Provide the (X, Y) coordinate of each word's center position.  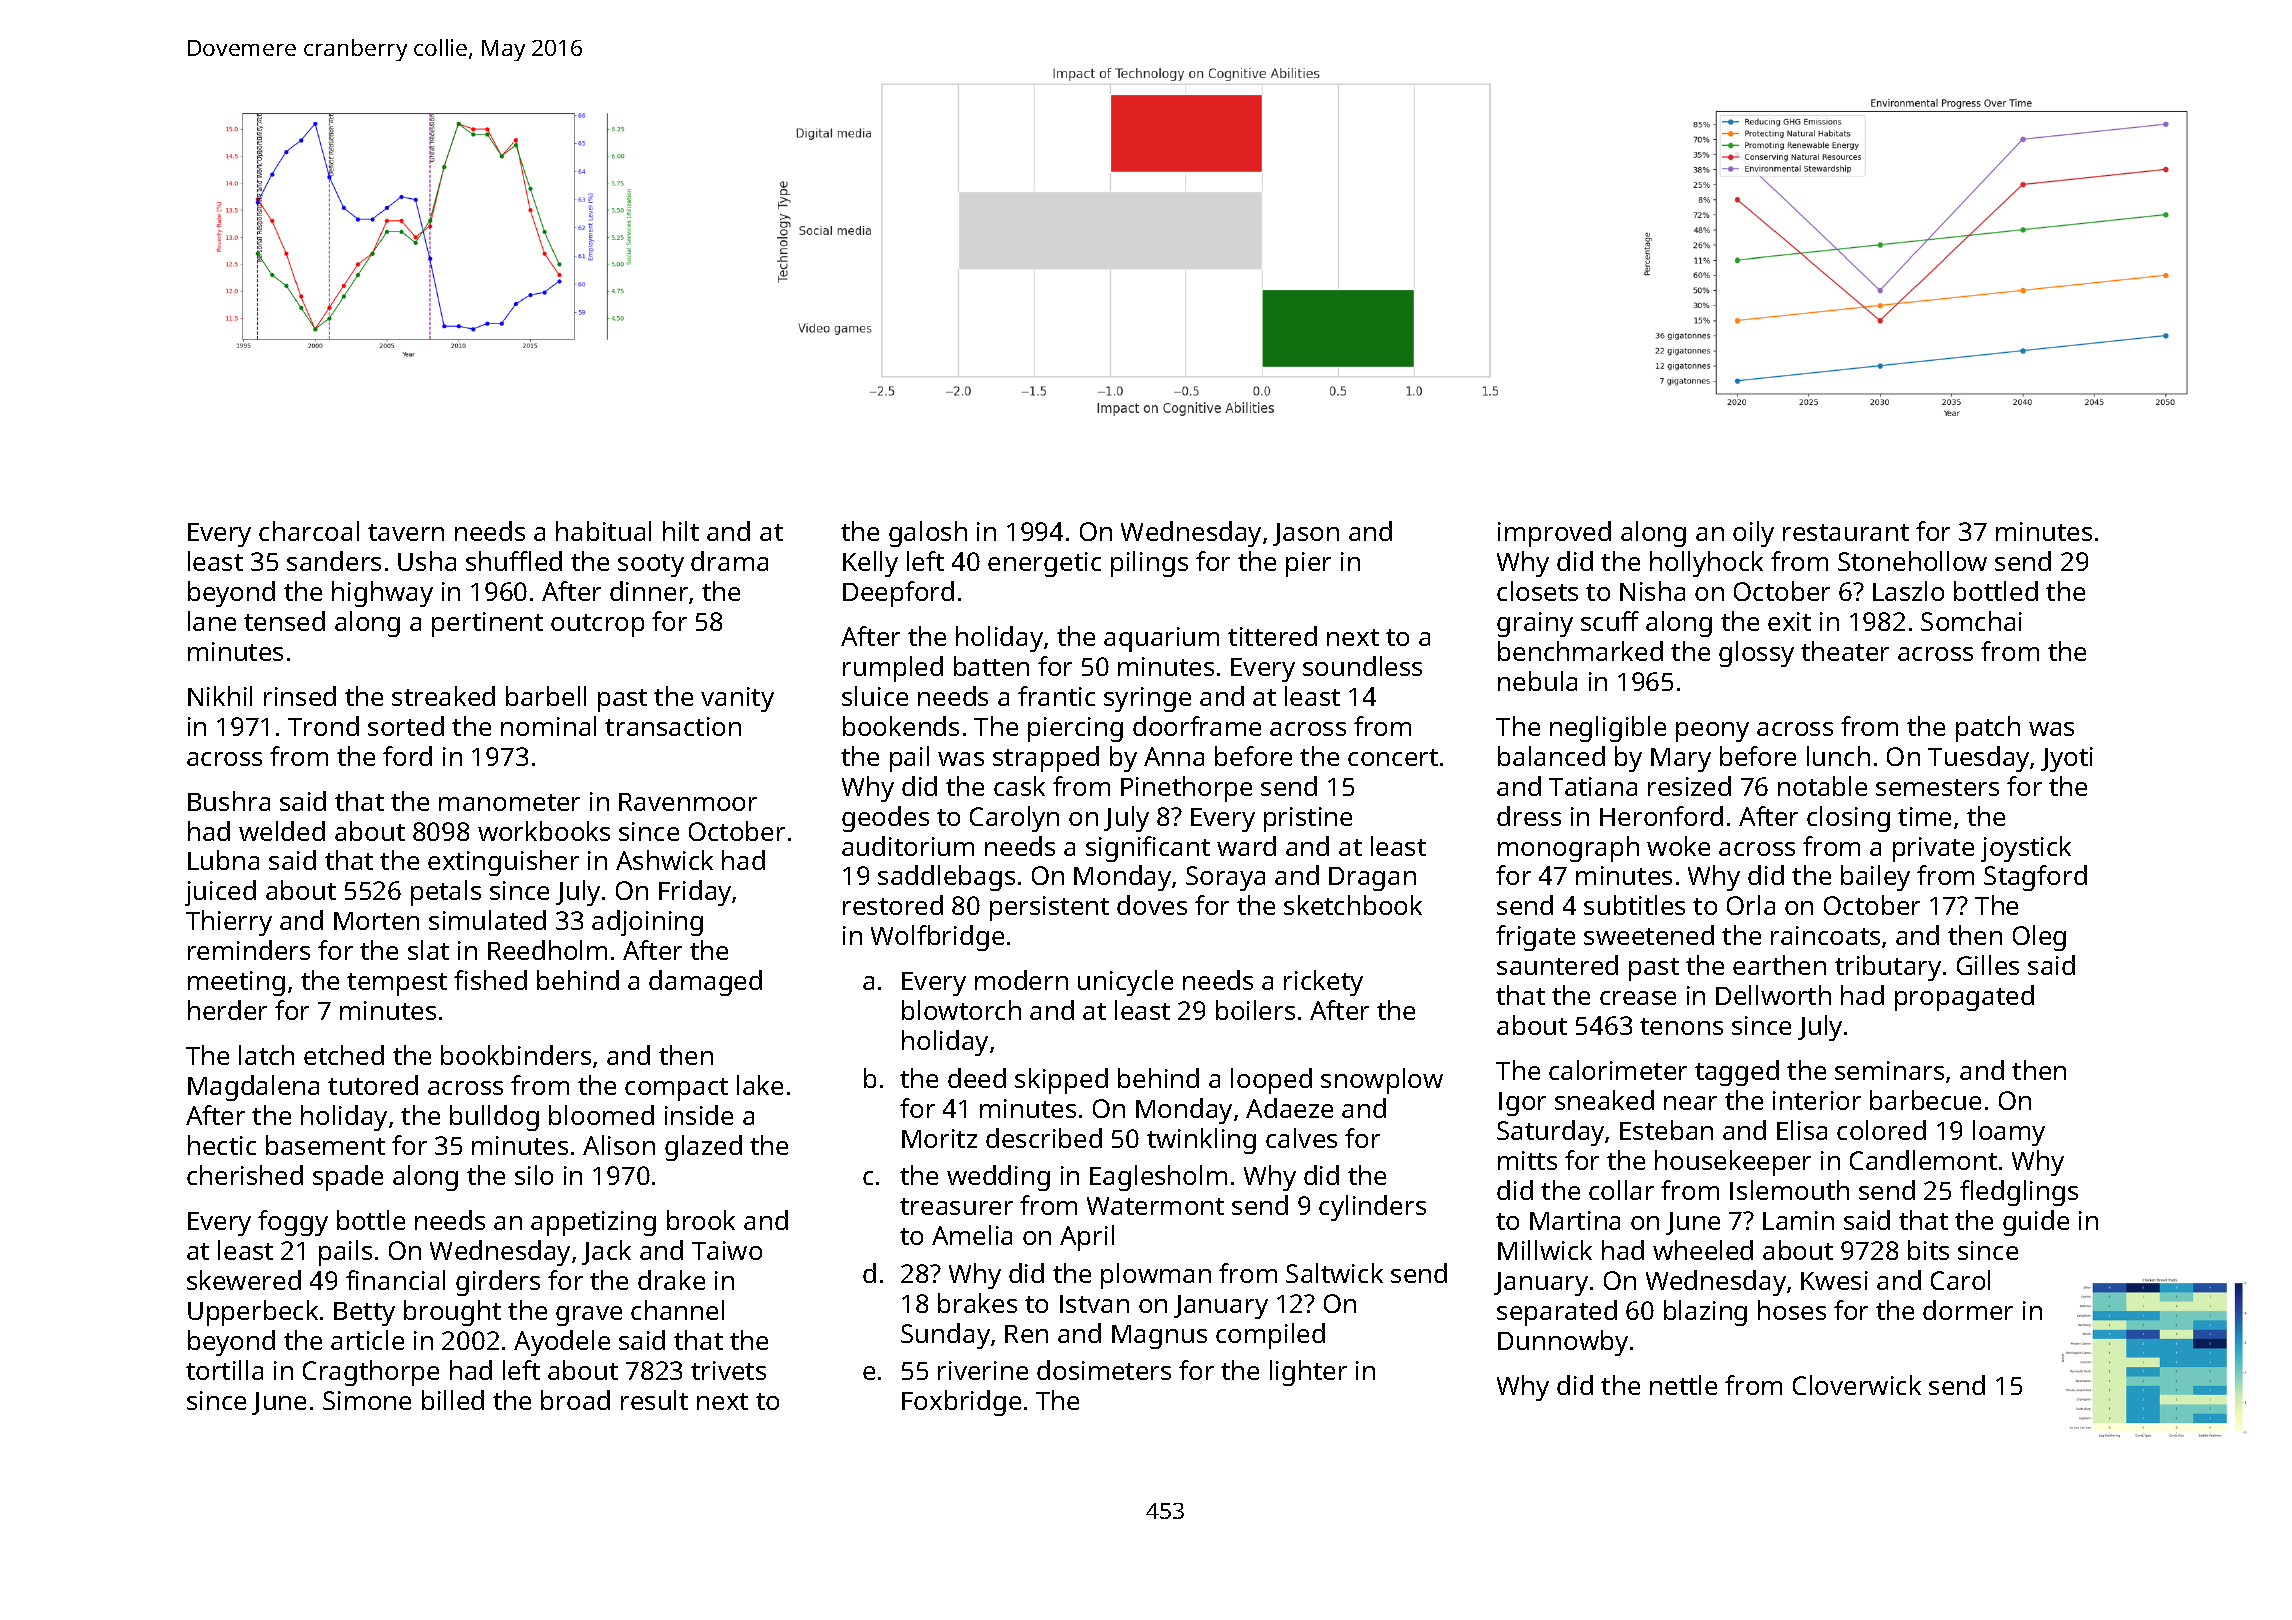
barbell (546, 696)
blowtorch (961, 1010)
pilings (1149, 564)
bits (1928, 1250)
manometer (509, 802)
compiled (1270, 1336)
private (1933, 849)
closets (1537, 591)
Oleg (2039, 938)
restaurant (1846, 532)
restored (893, 905)
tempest (397, 984)
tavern (406, 532)
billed (453, 1400)
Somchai (1971, 621)
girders (498, 1283)
